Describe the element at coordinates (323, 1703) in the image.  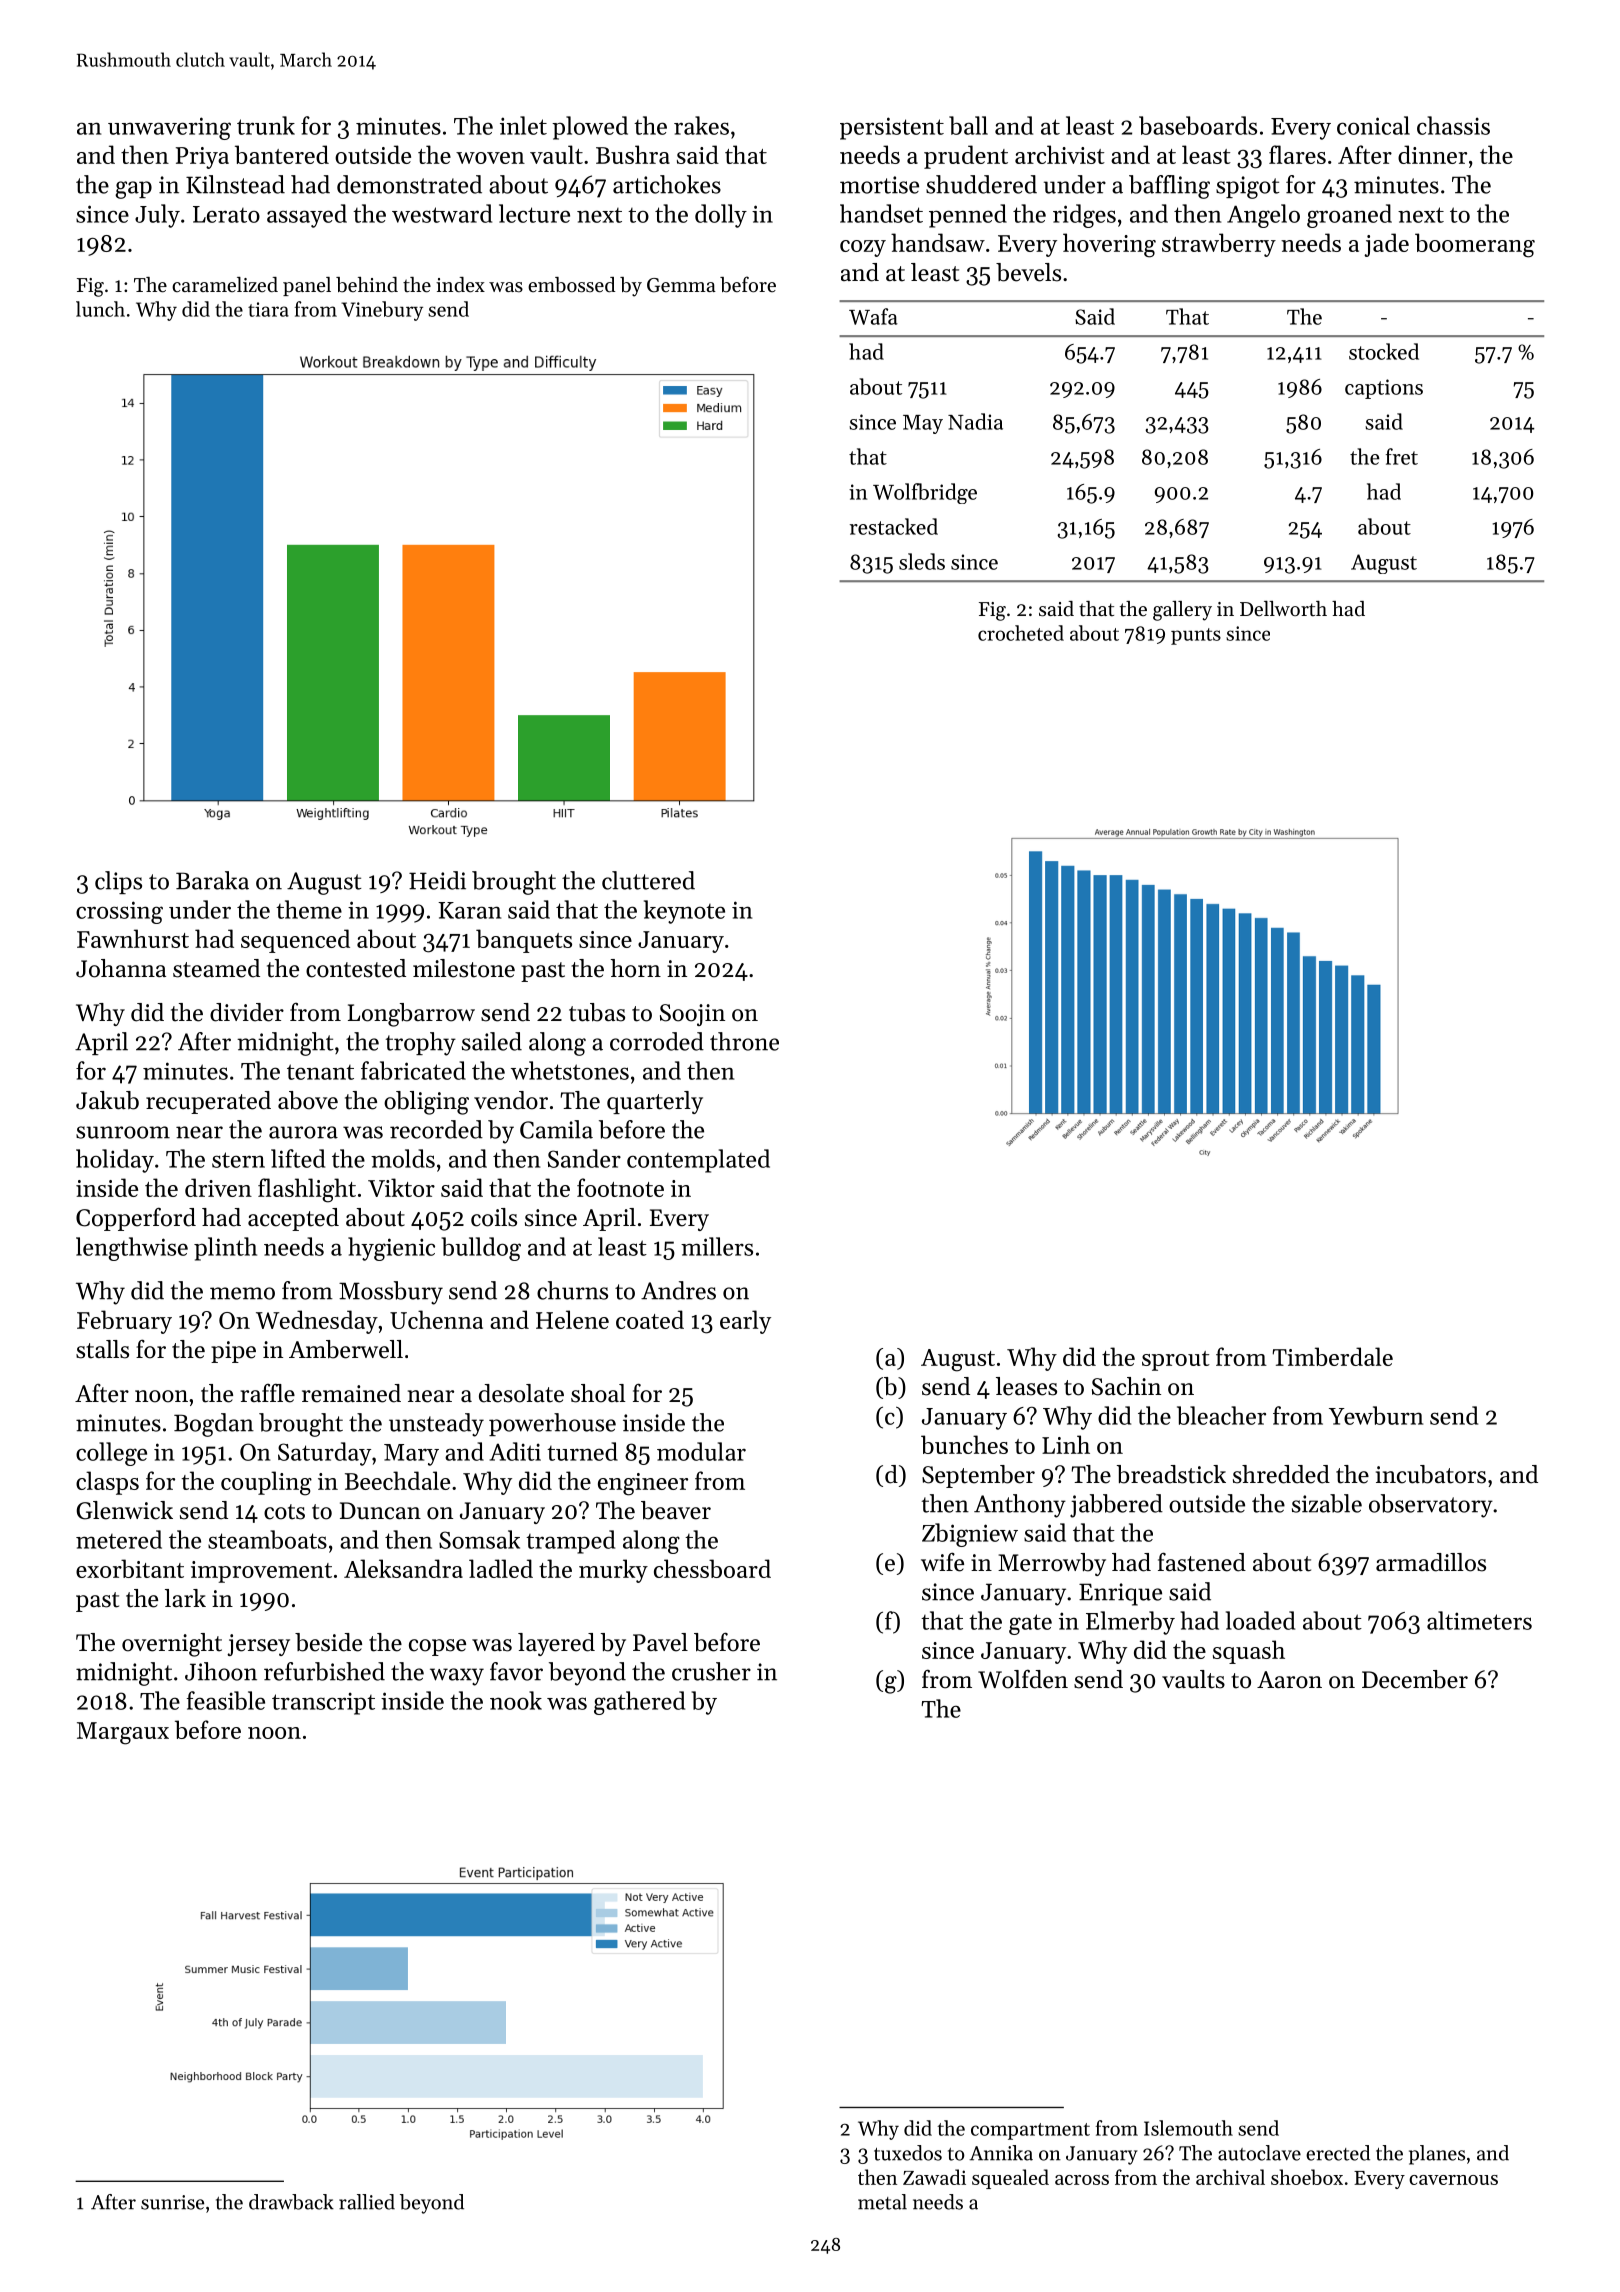
I see `transcript` at that location.
